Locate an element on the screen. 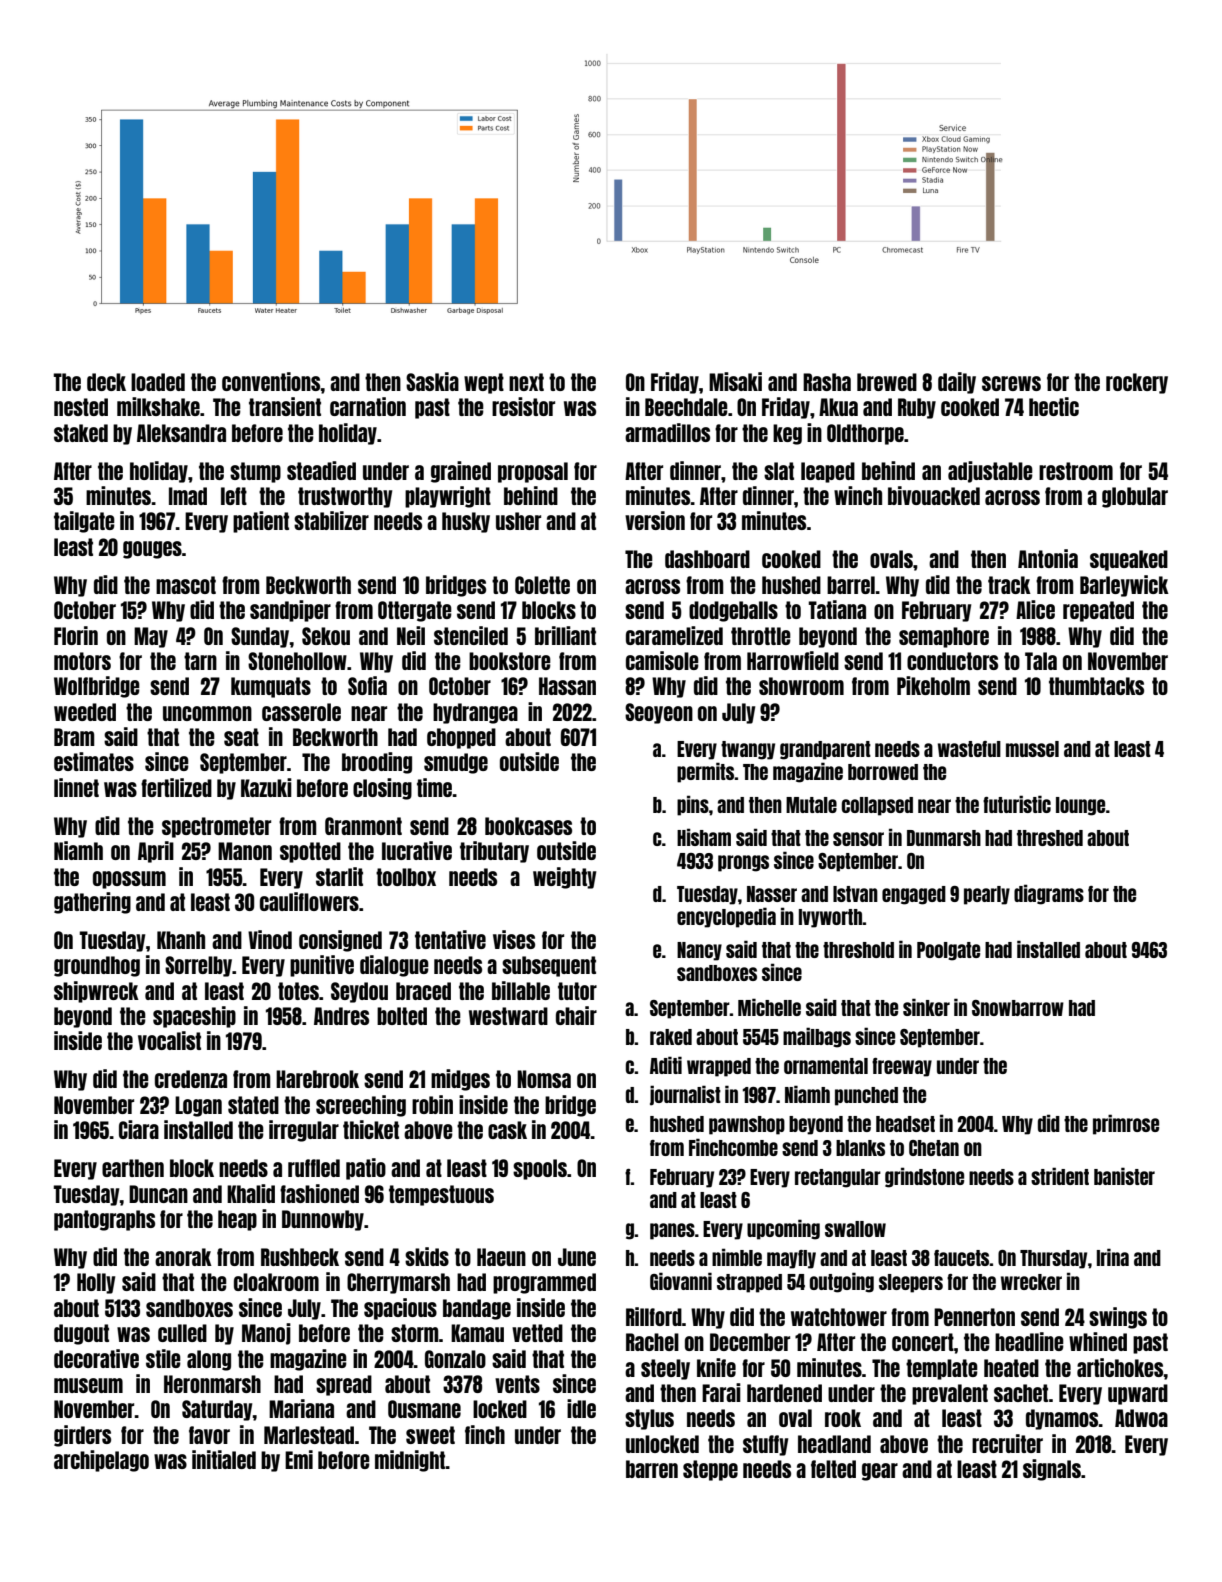 Image resolution: width=1222 pixels, height=1582 pixels. Florin is located at coordinates (76, 635).
